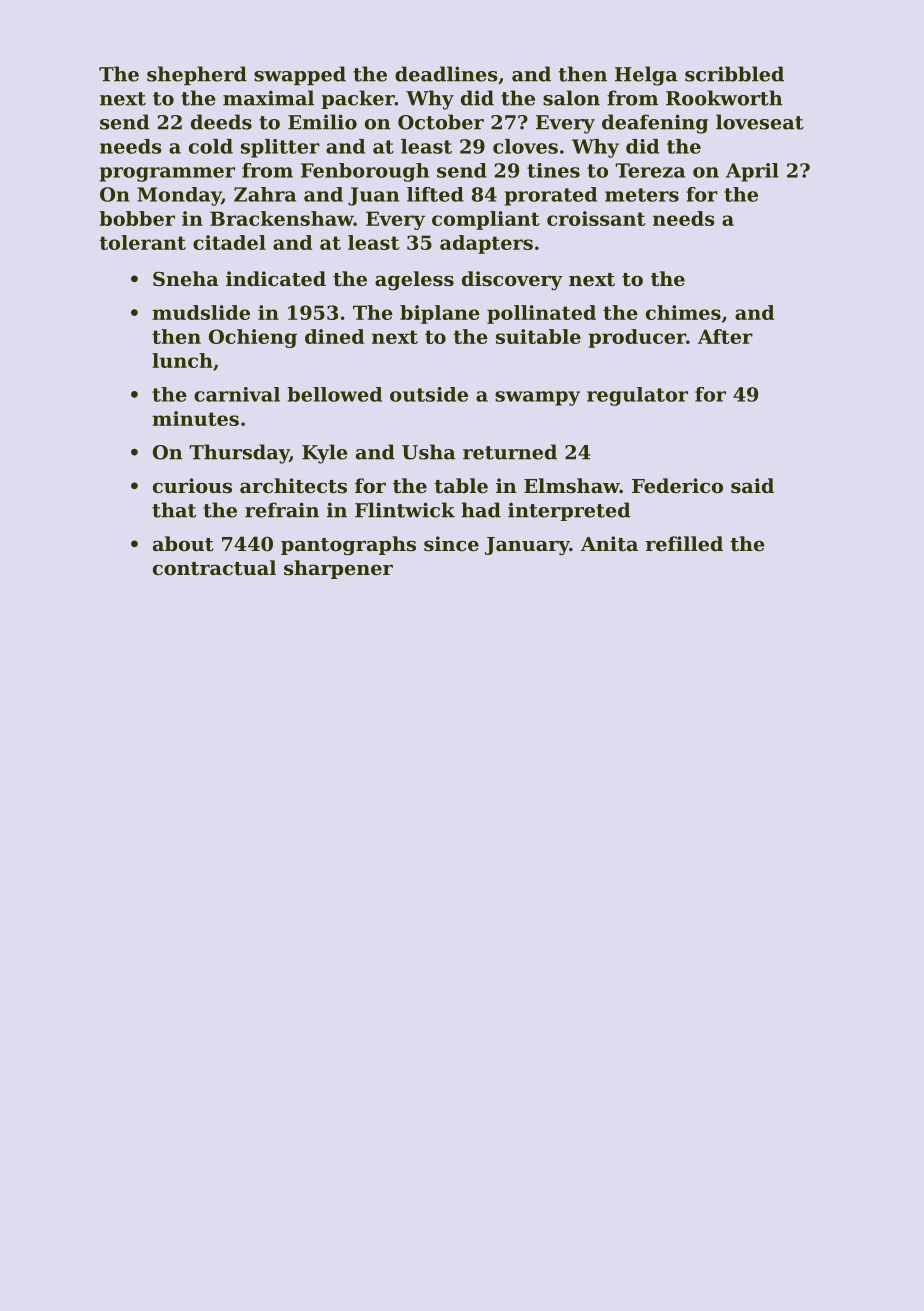 This image has height=1311, width=924. Describe the element at coordinates (642, 195) in the image. I see `meters` at that location.
